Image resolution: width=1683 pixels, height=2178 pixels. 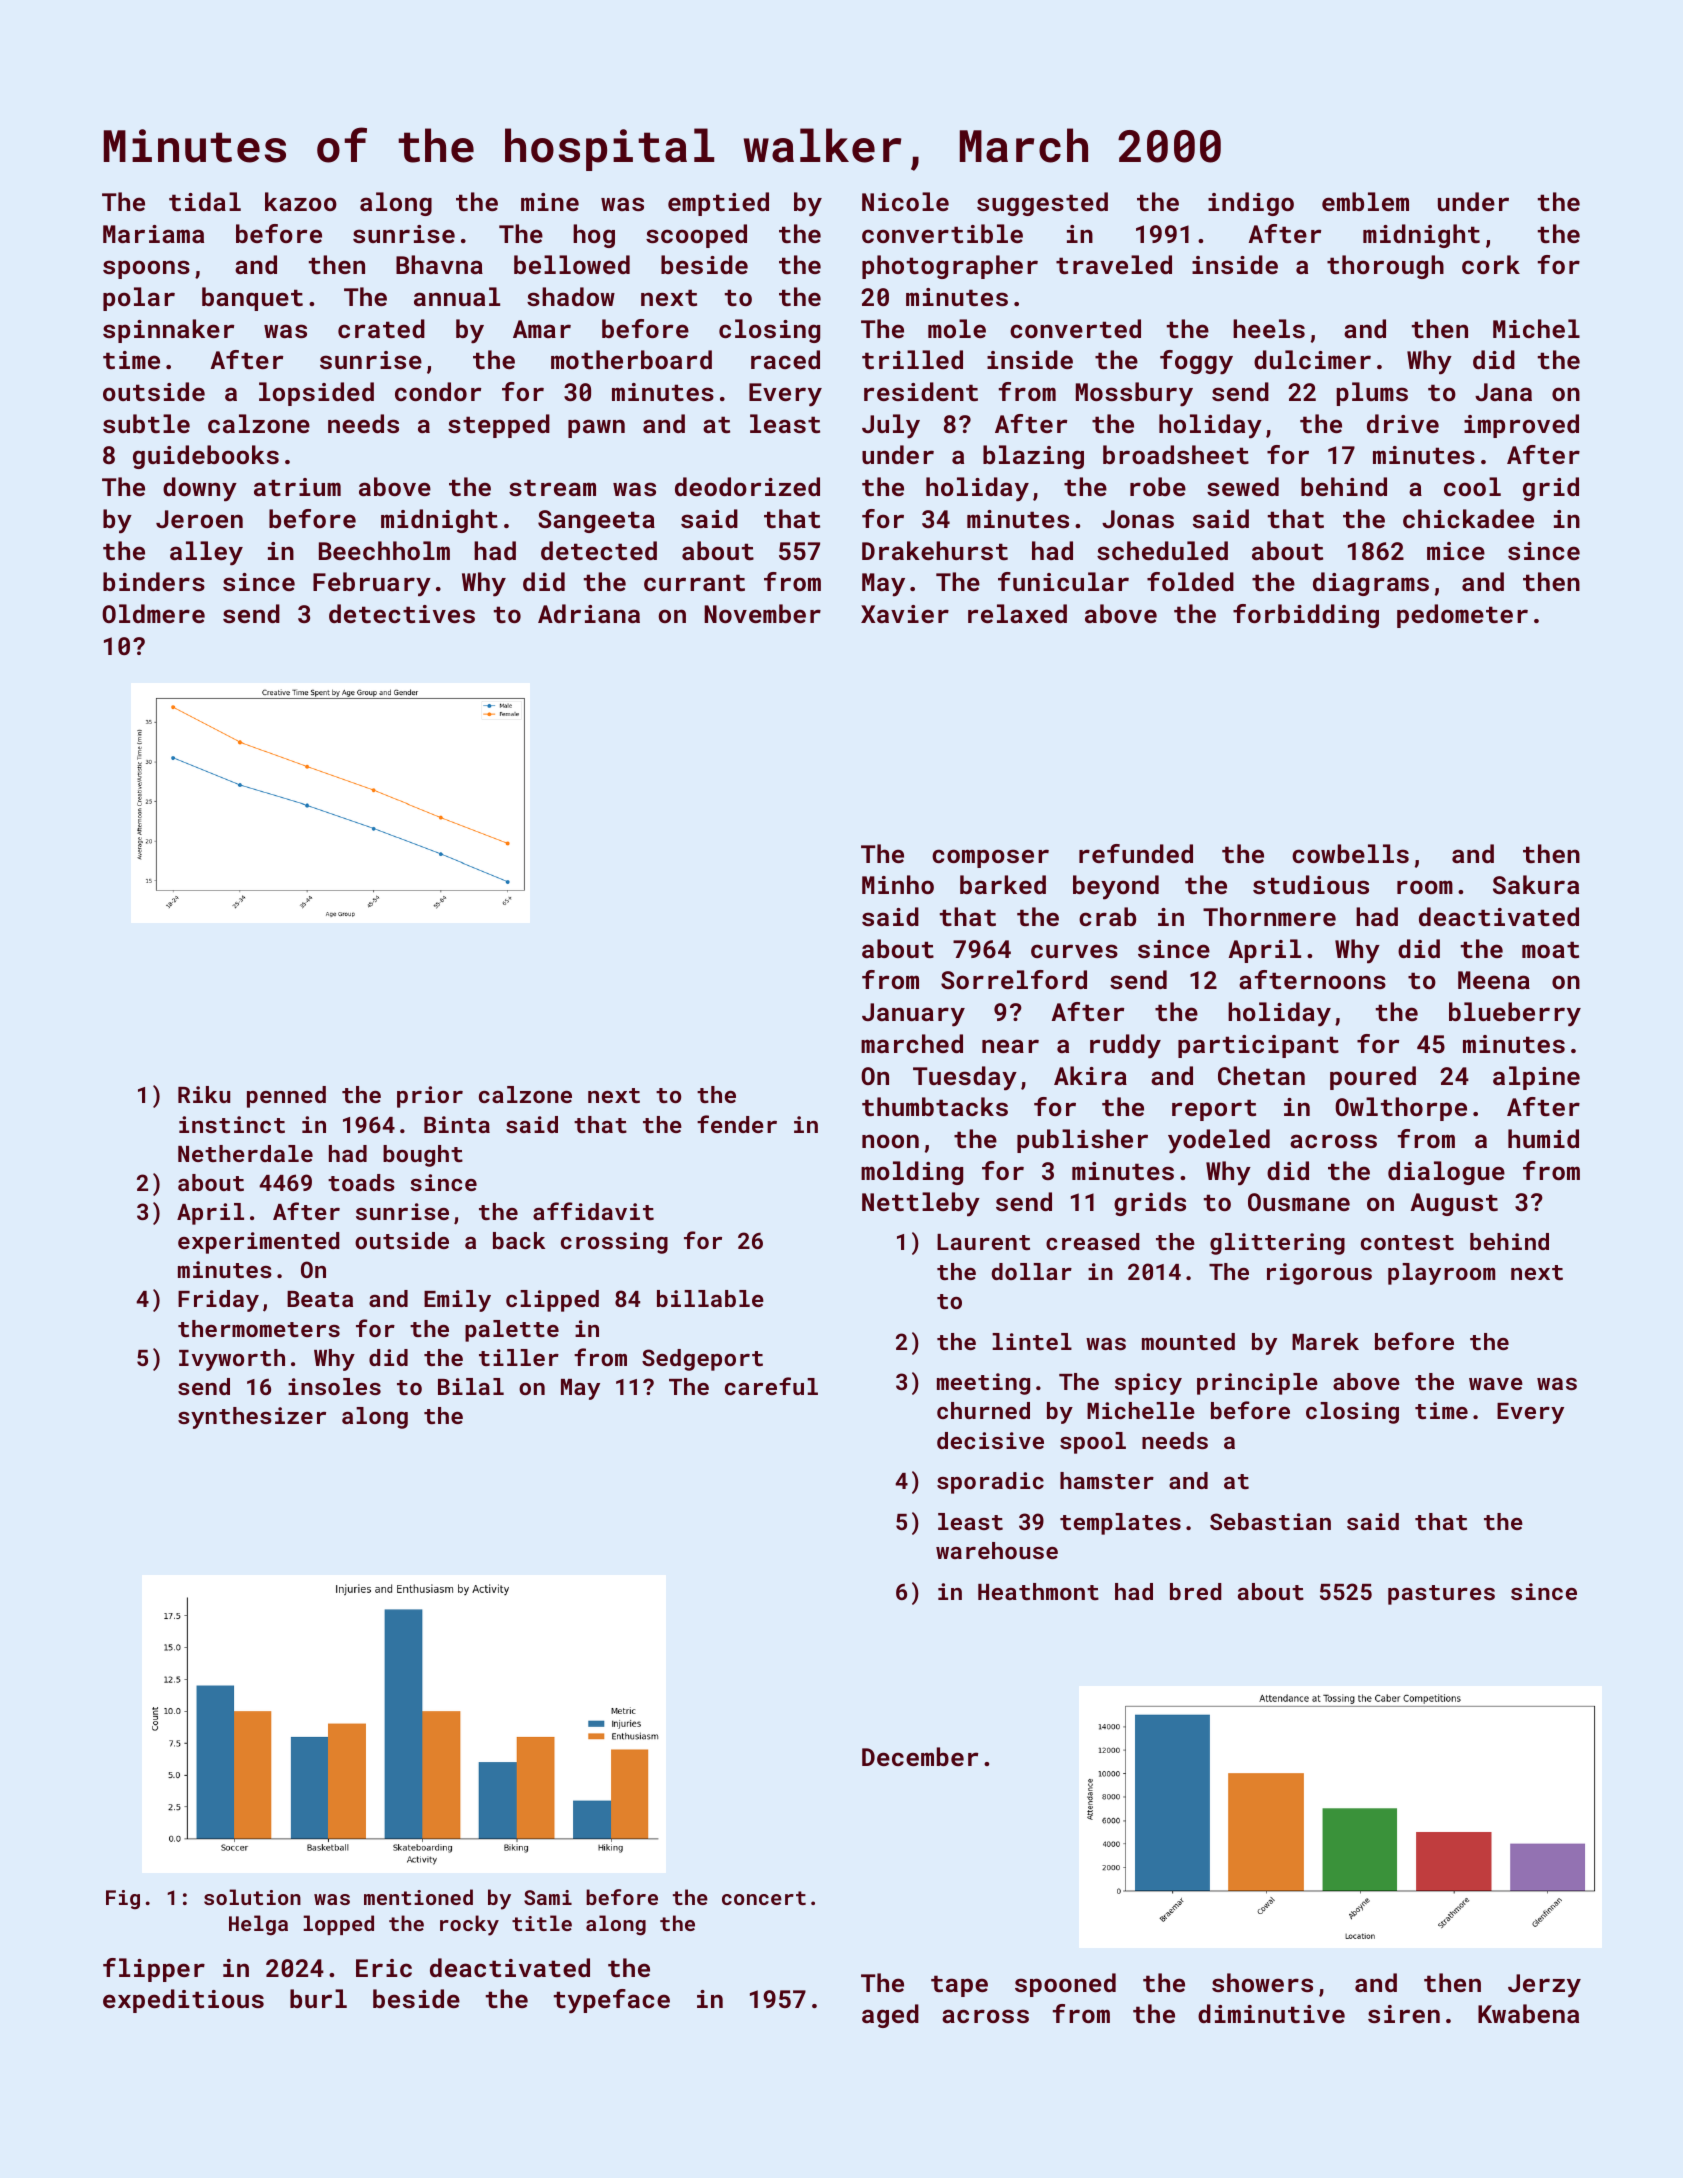 I want to click on motherboard, so click(x=631, y=359).
